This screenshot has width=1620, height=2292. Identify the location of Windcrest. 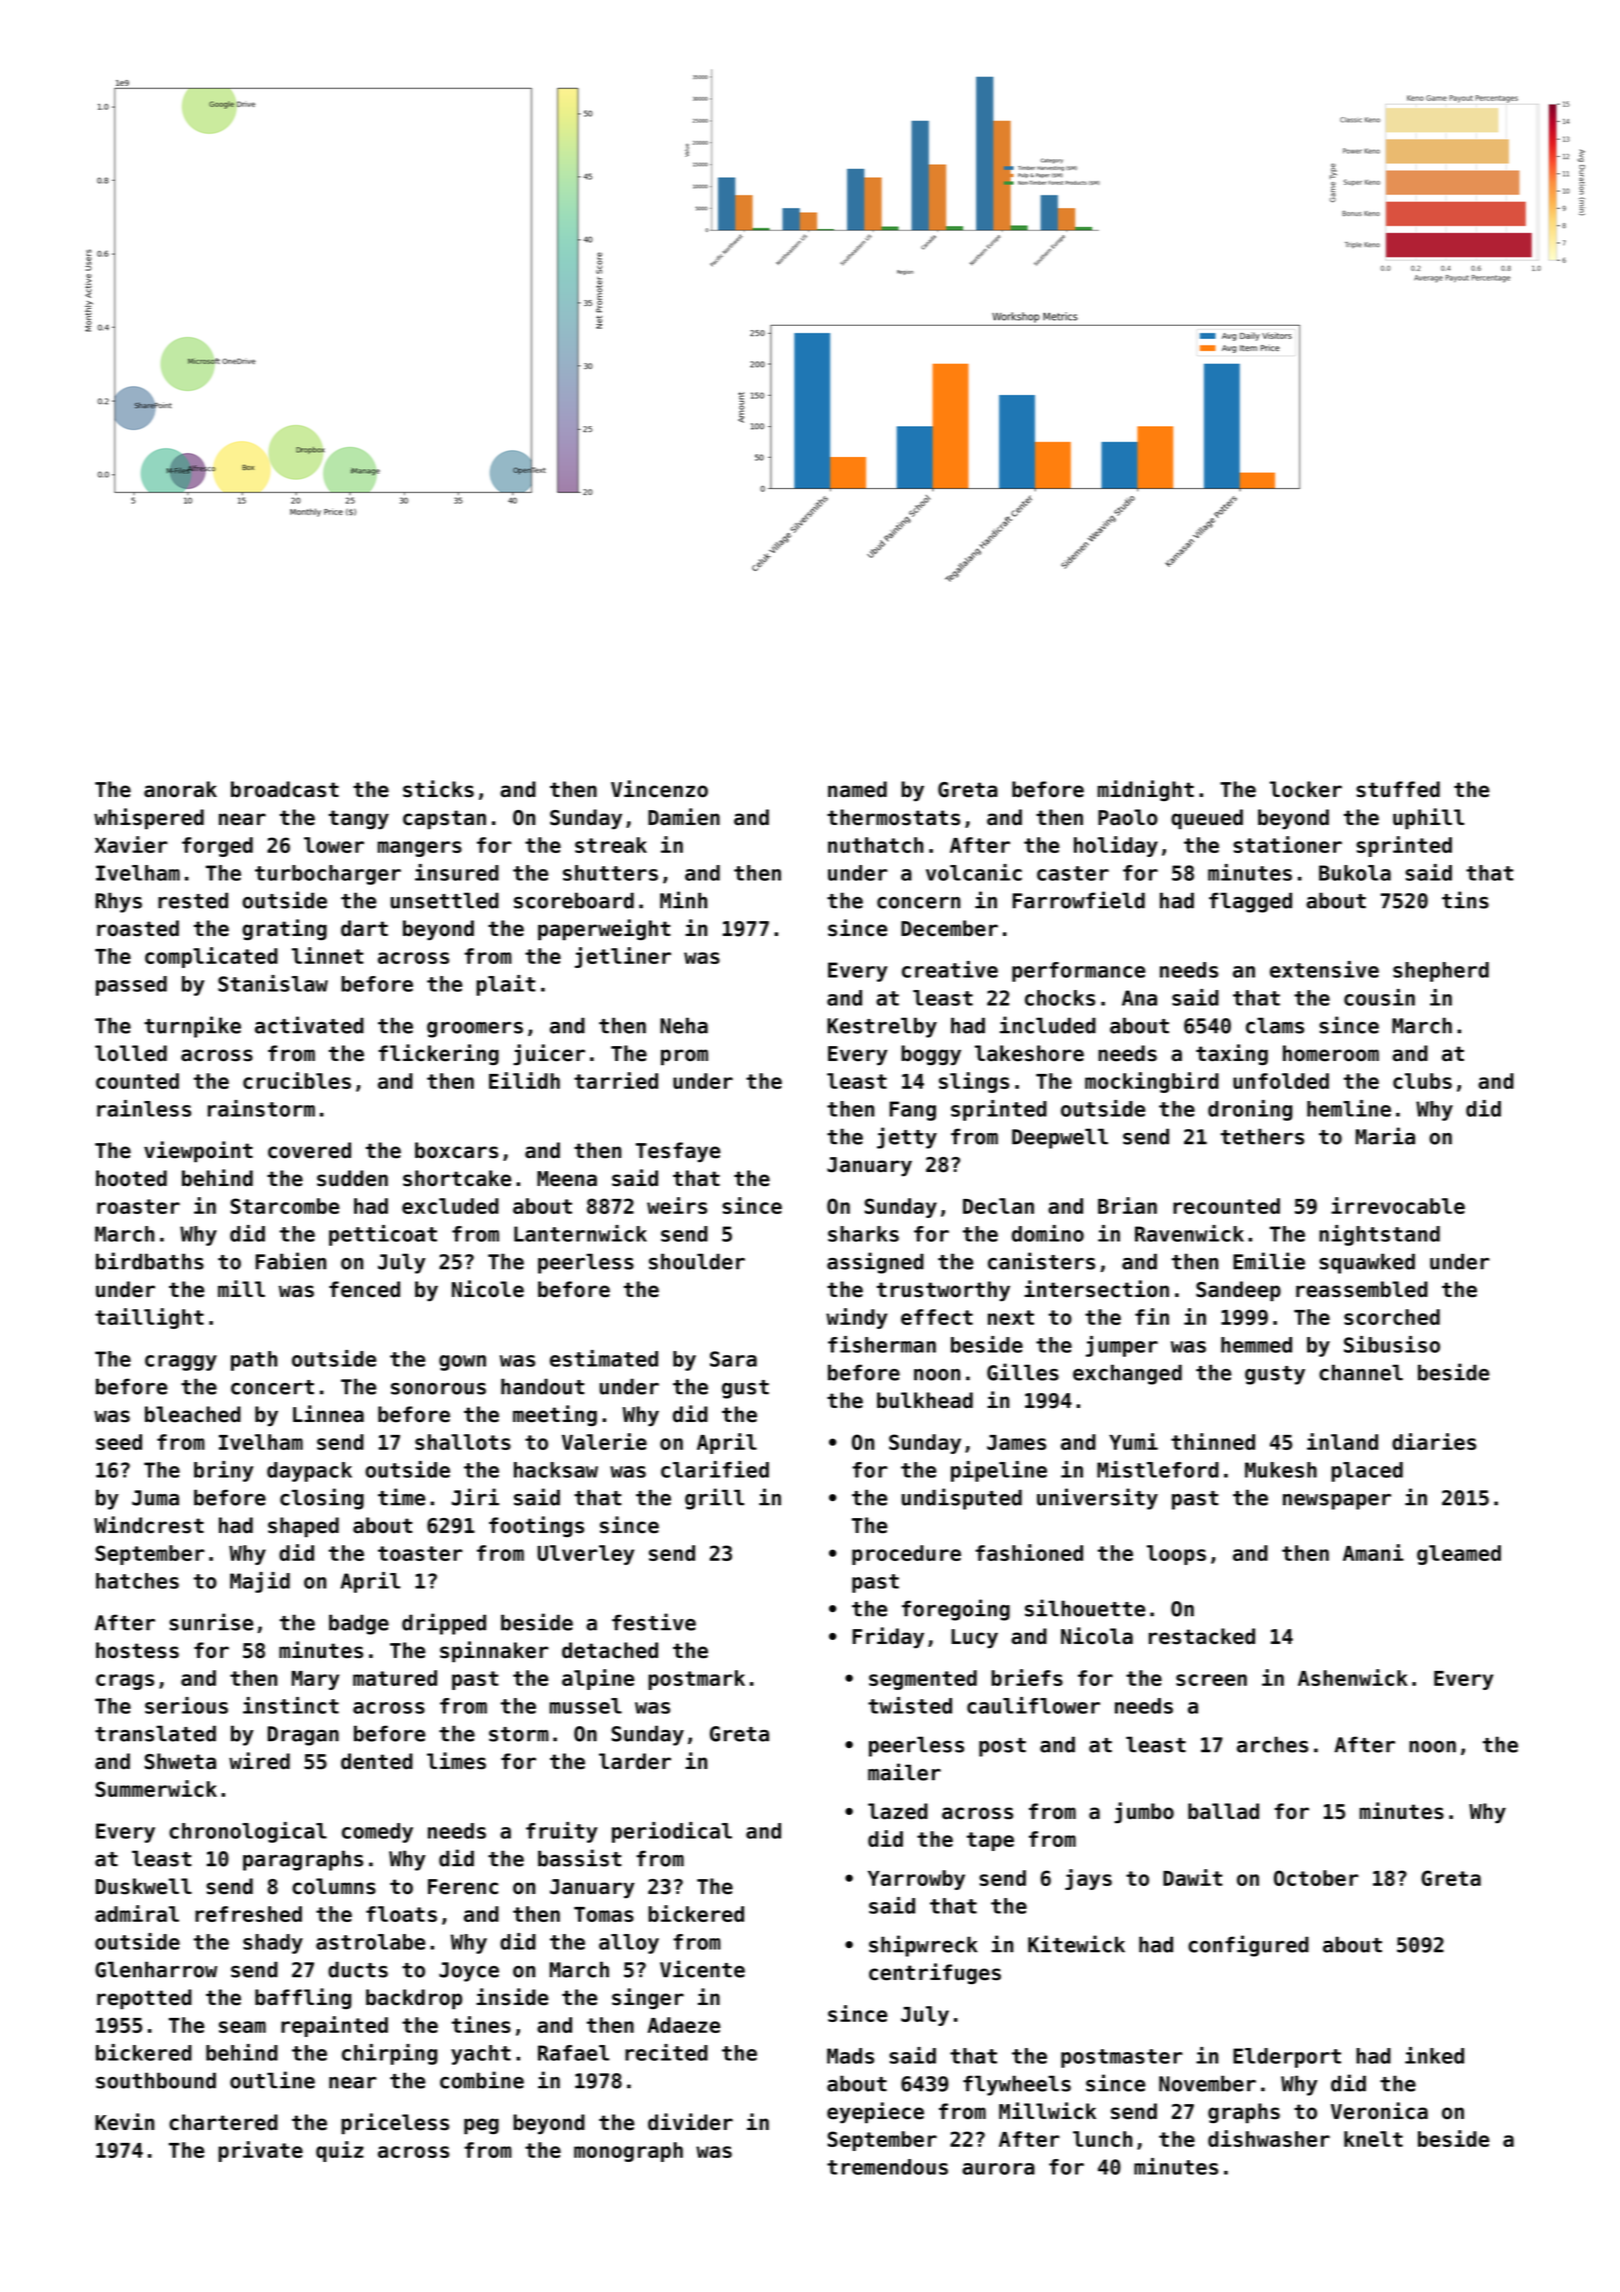
(149, 1525).
